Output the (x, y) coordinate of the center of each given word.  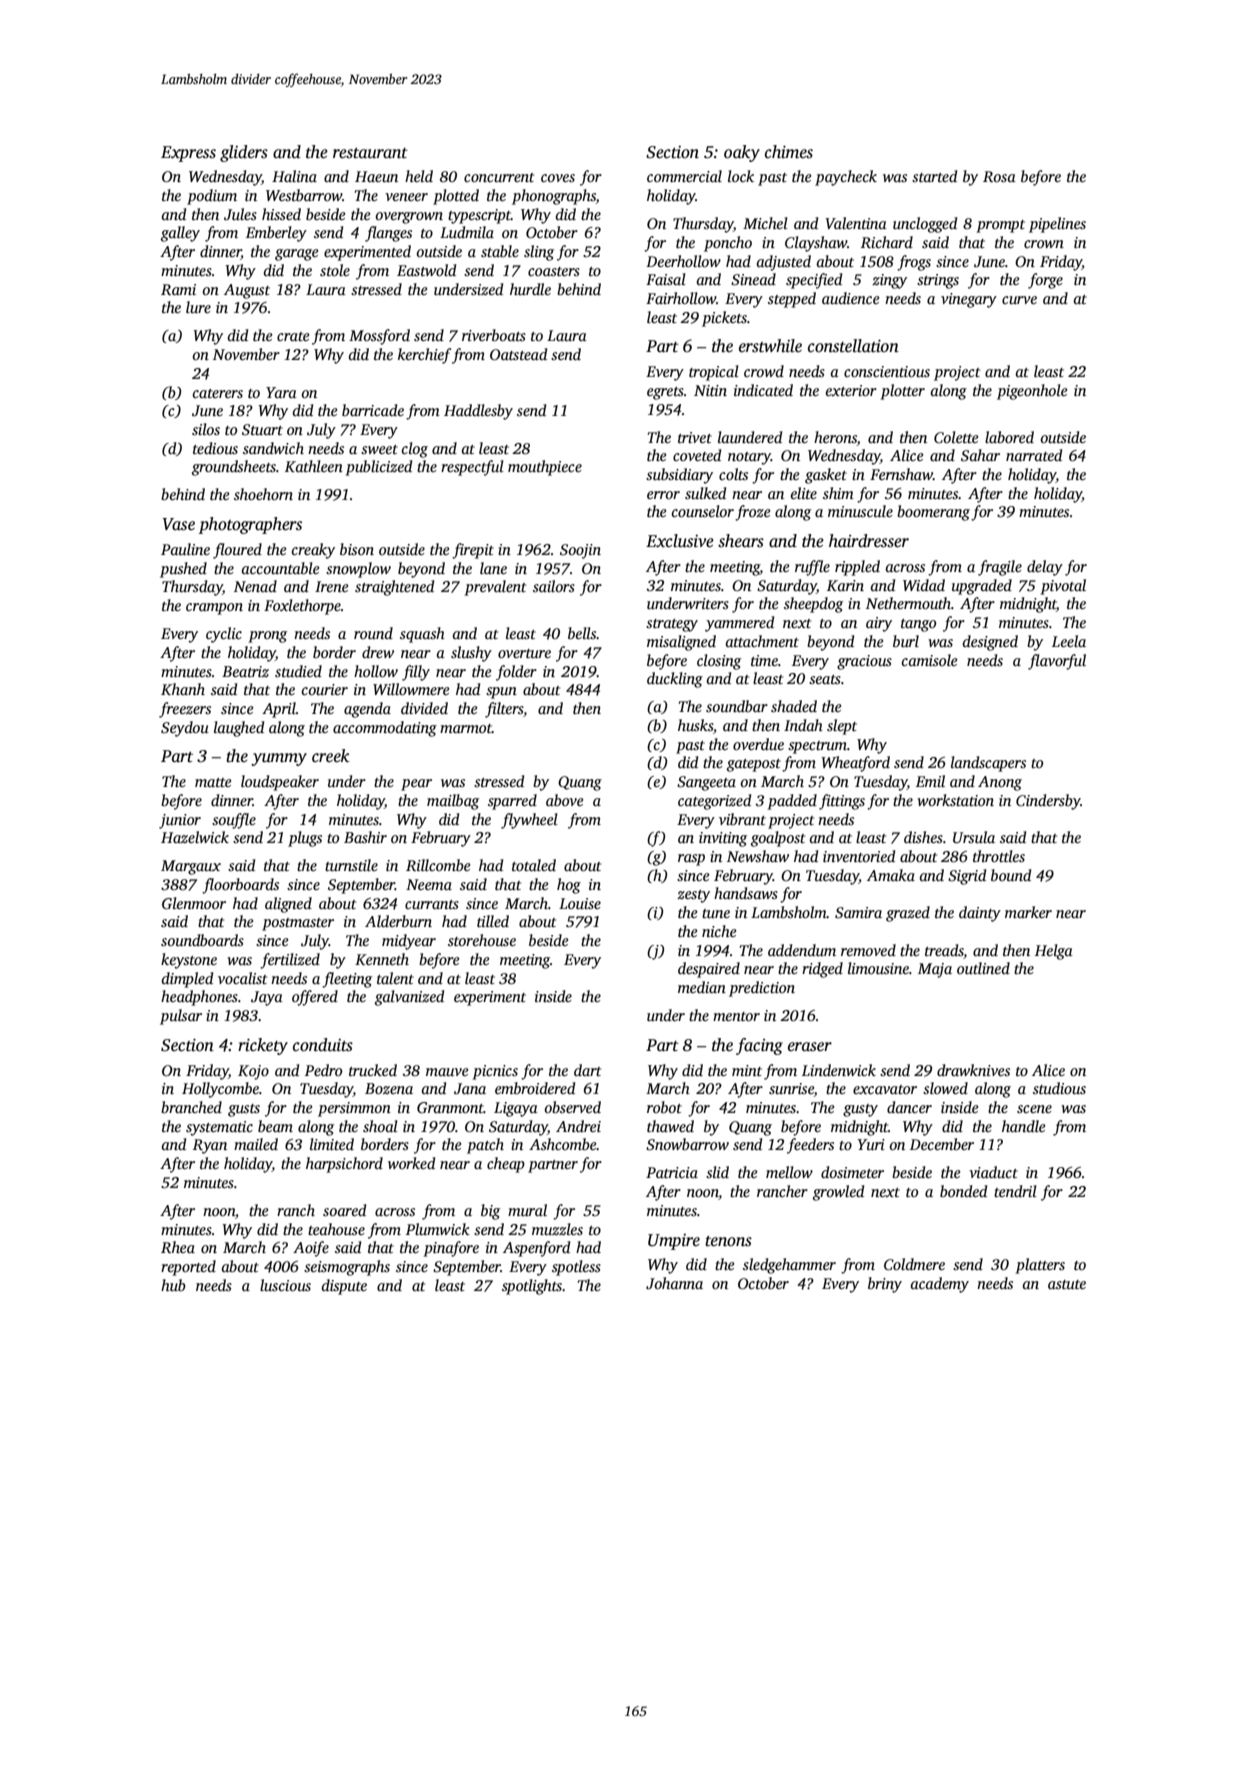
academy (940, 1285)
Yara (281, 392)
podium (212, 197)
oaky (742, 153)
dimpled (187, 980)
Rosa (999, 176)
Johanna (674, 1283)
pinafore (451, 1249)
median (702, 987)
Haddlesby (478, 412)
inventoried (859, 856)
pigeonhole (1032, 392)
